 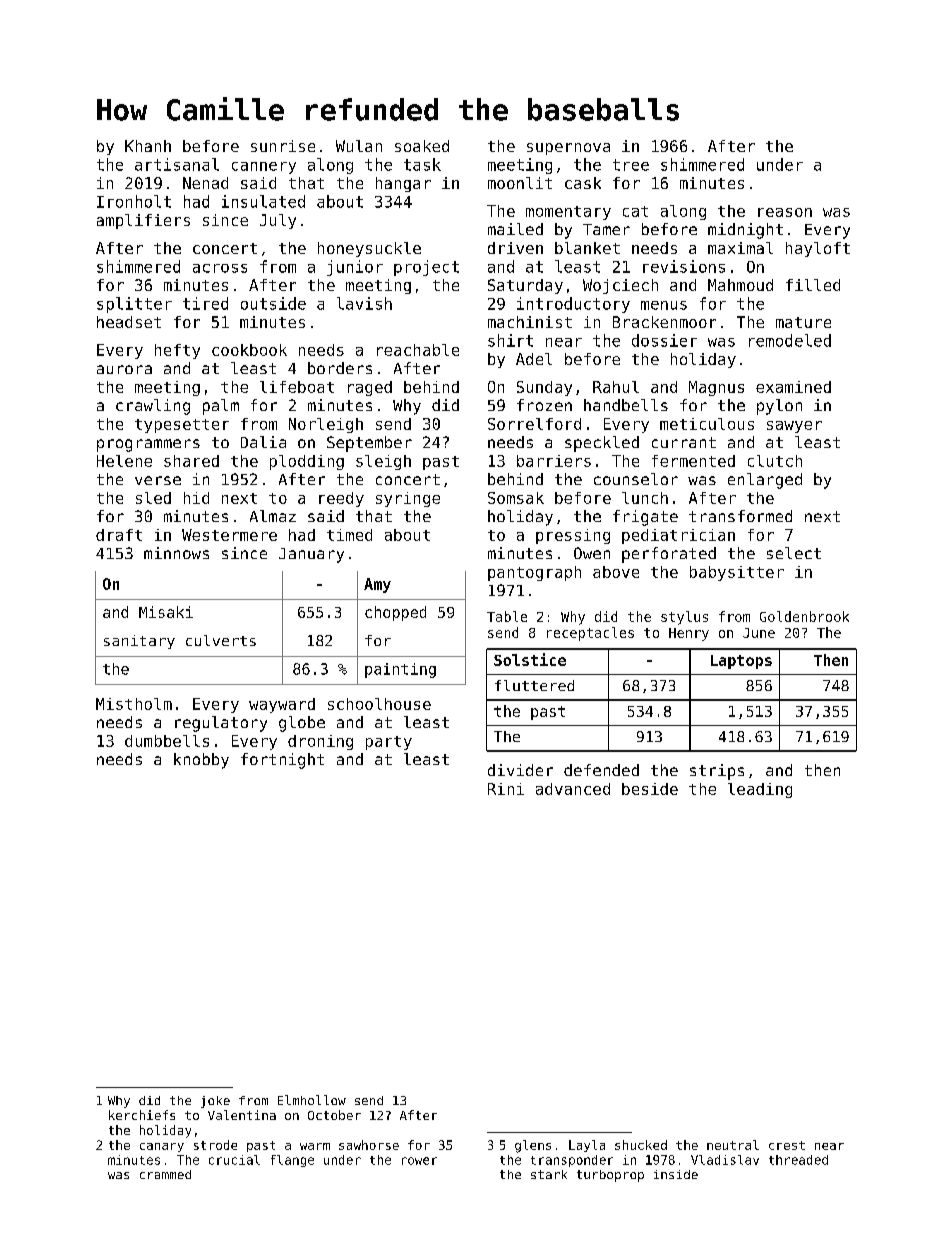 I want to click on crammed, so click(x=165, y=1174).
